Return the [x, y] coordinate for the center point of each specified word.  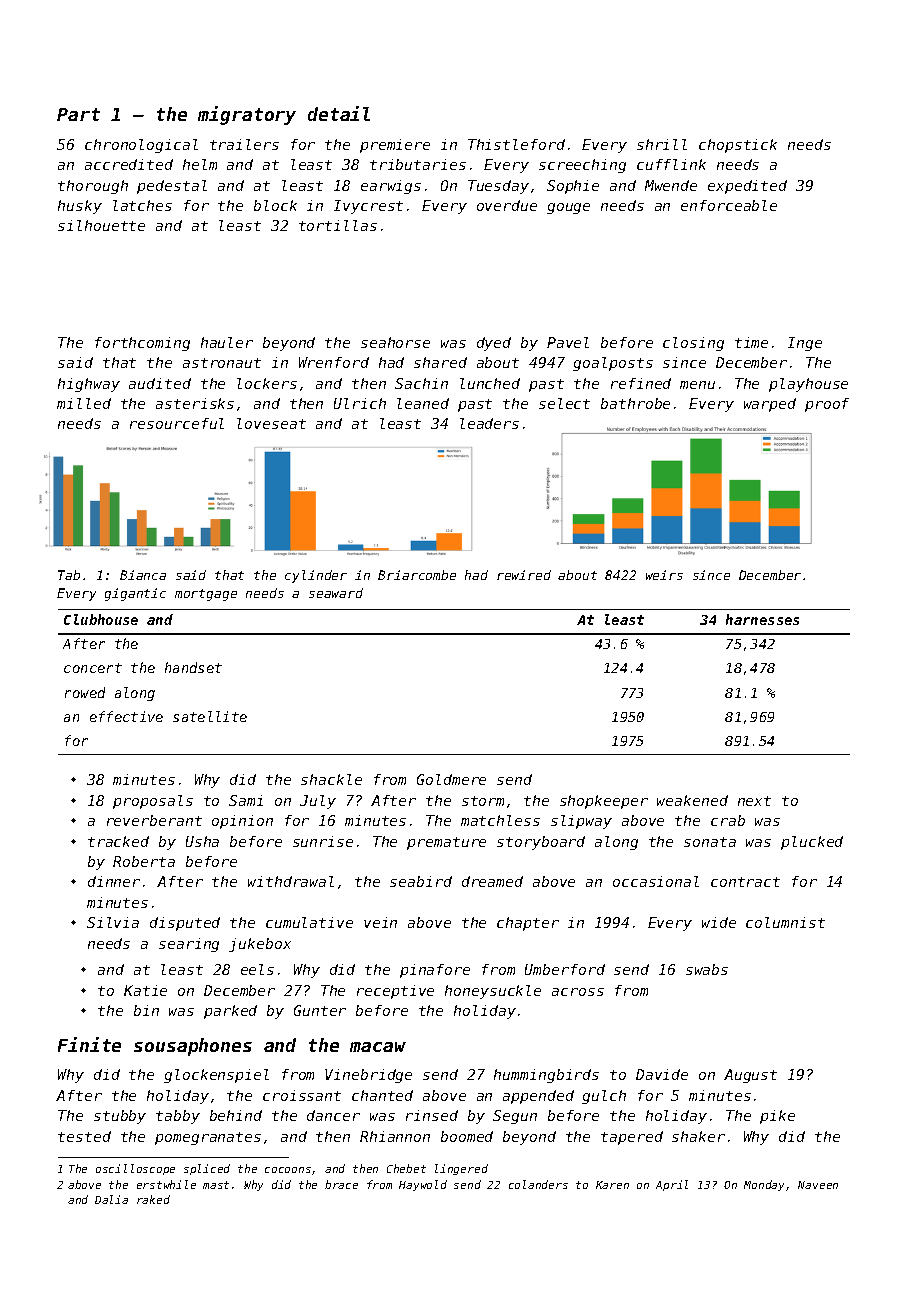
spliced [207, 1169]
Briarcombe [417, 575]
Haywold [423, 1185]
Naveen [818, 1185]
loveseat [271, 423]
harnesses [762, 619]
